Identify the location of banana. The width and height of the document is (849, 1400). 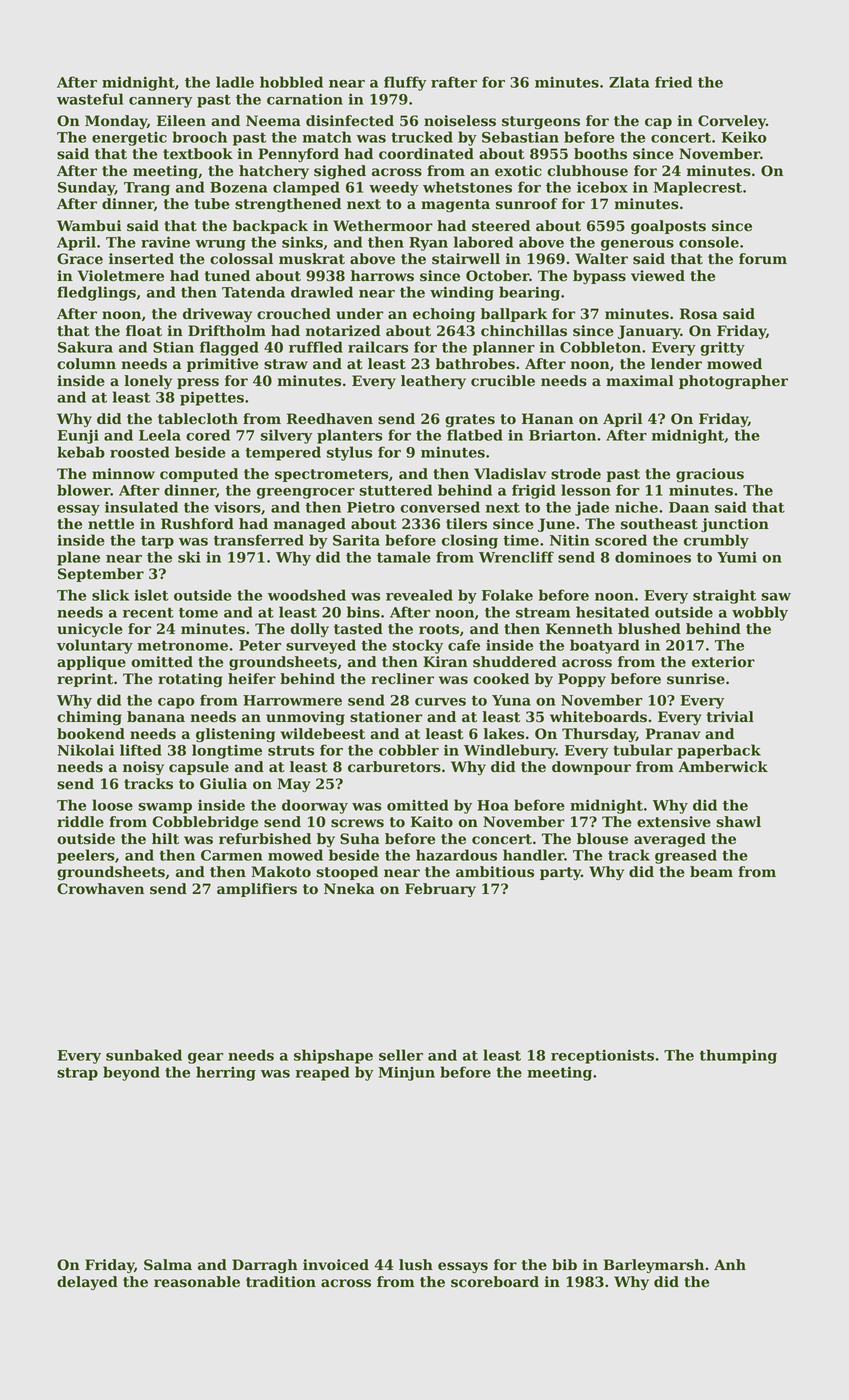
(156, 716).
